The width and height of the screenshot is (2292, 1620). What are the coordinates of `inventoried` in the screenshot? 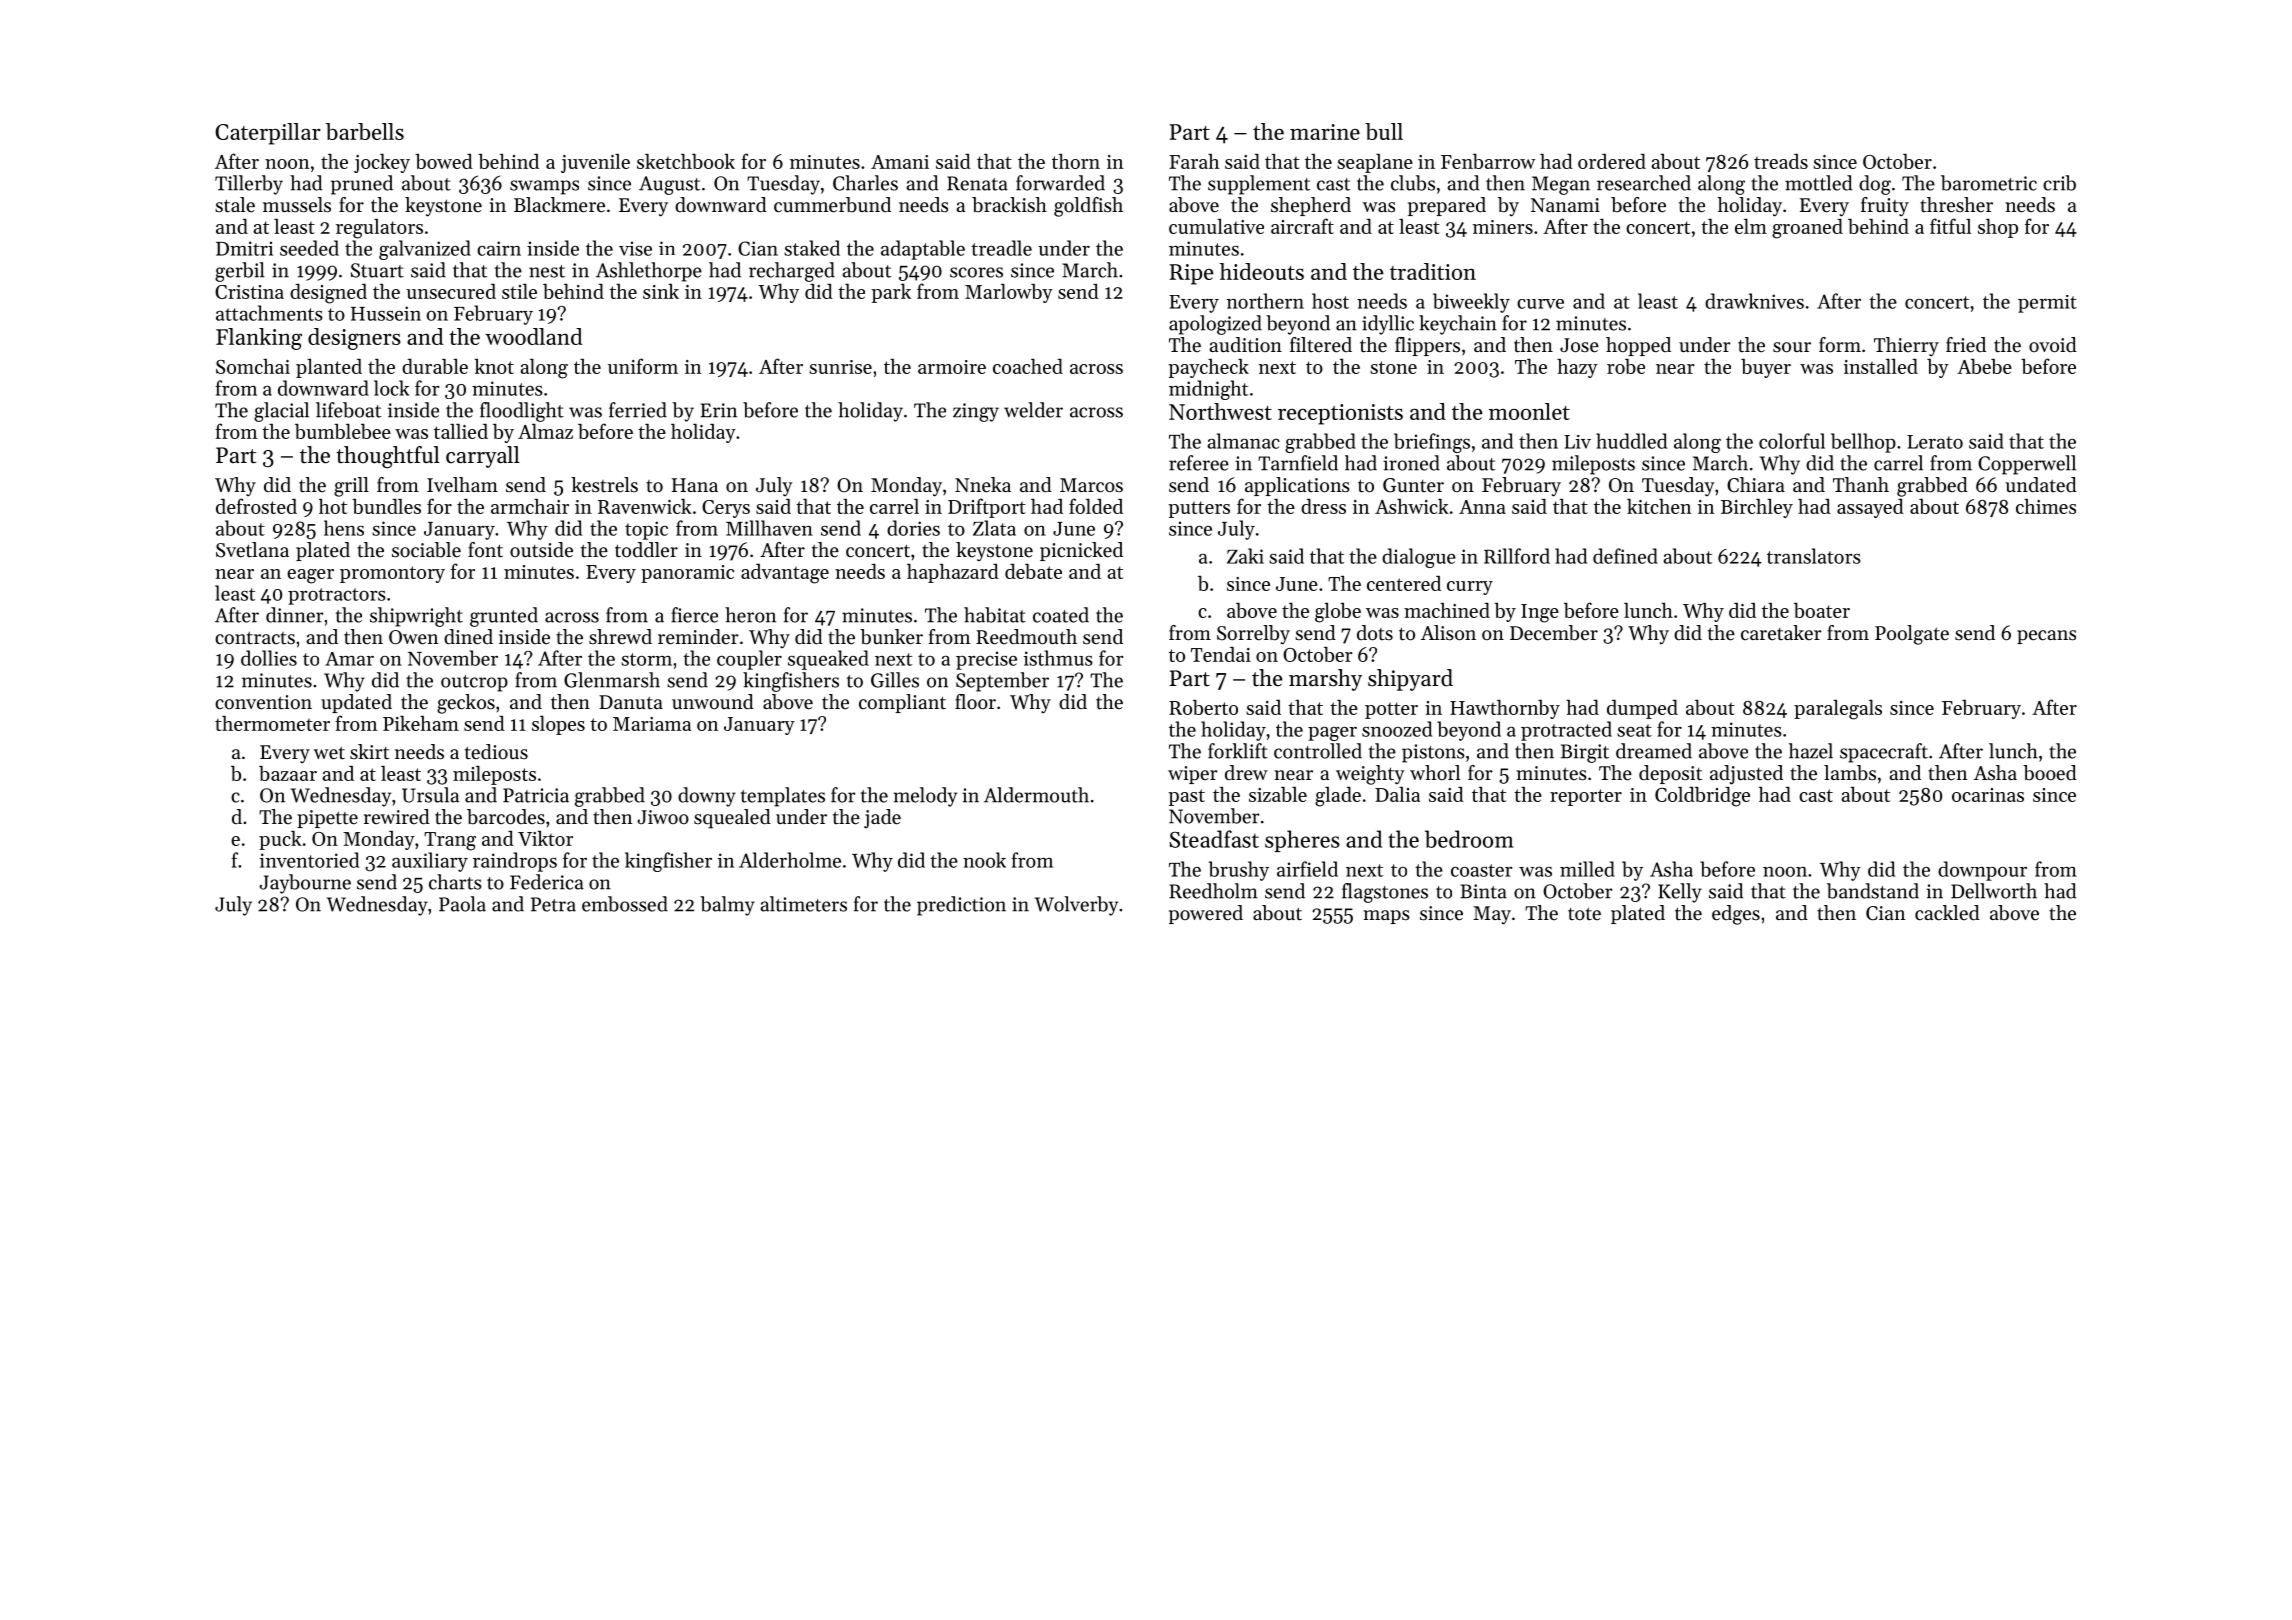 It's located at (309, 860).
